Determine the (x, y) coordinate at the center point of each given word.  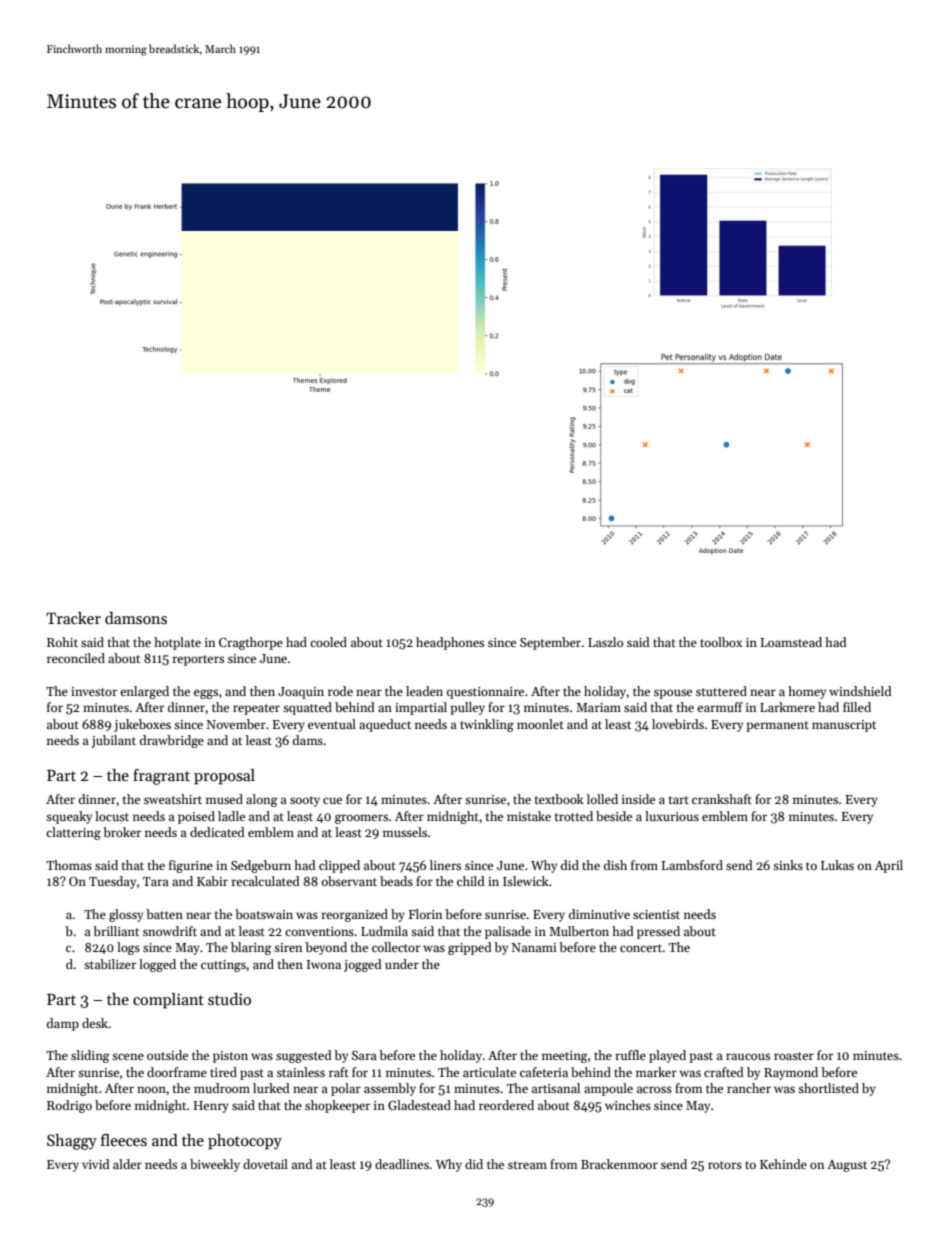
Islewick (526, 881)
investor (94, 691)
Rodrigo (69, 1106)
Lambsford (692, 865)
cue (332, 800)
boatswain (264, 914)
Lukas (837, 865)
